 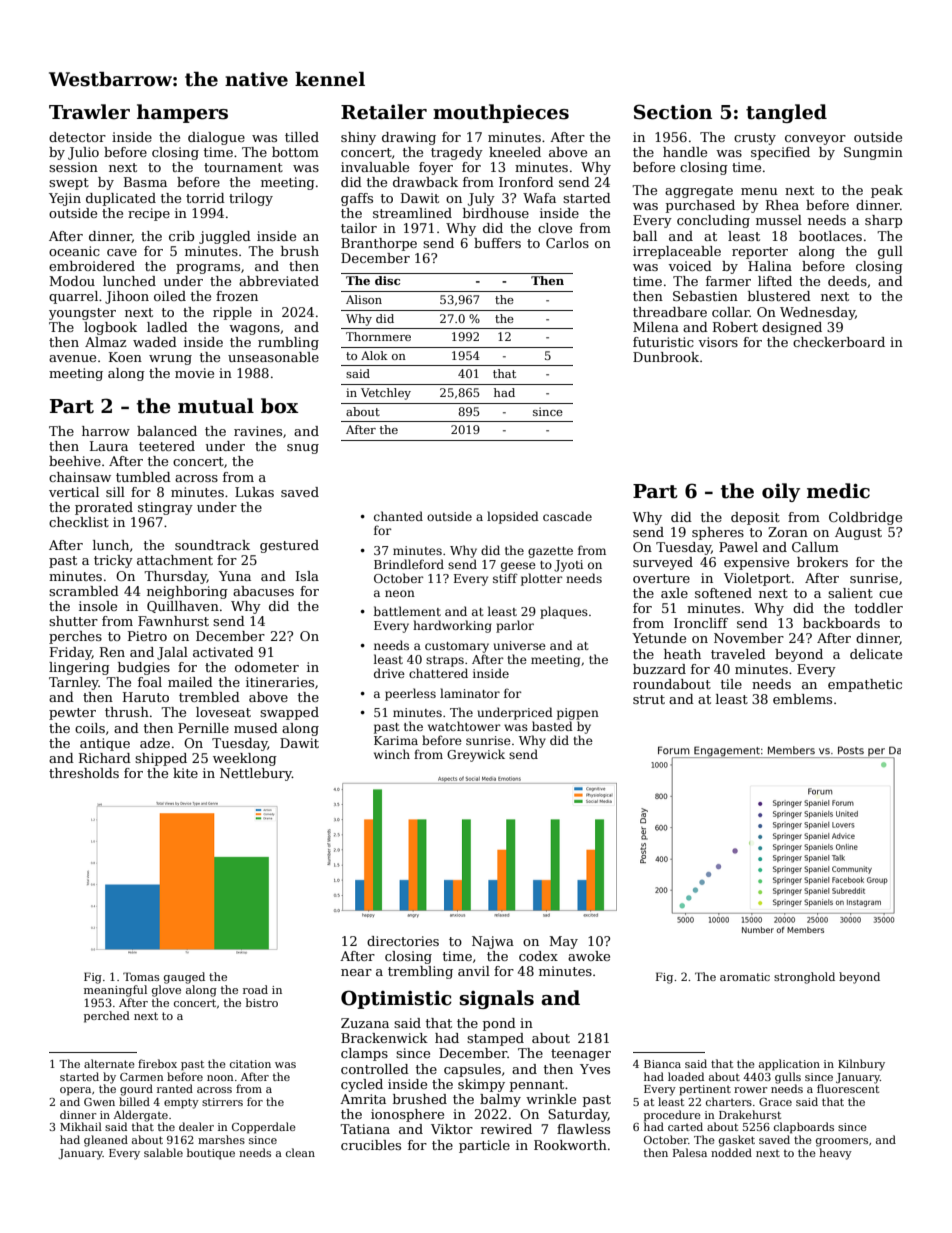 I want to click on ravines, so click(x=258, y=431).
